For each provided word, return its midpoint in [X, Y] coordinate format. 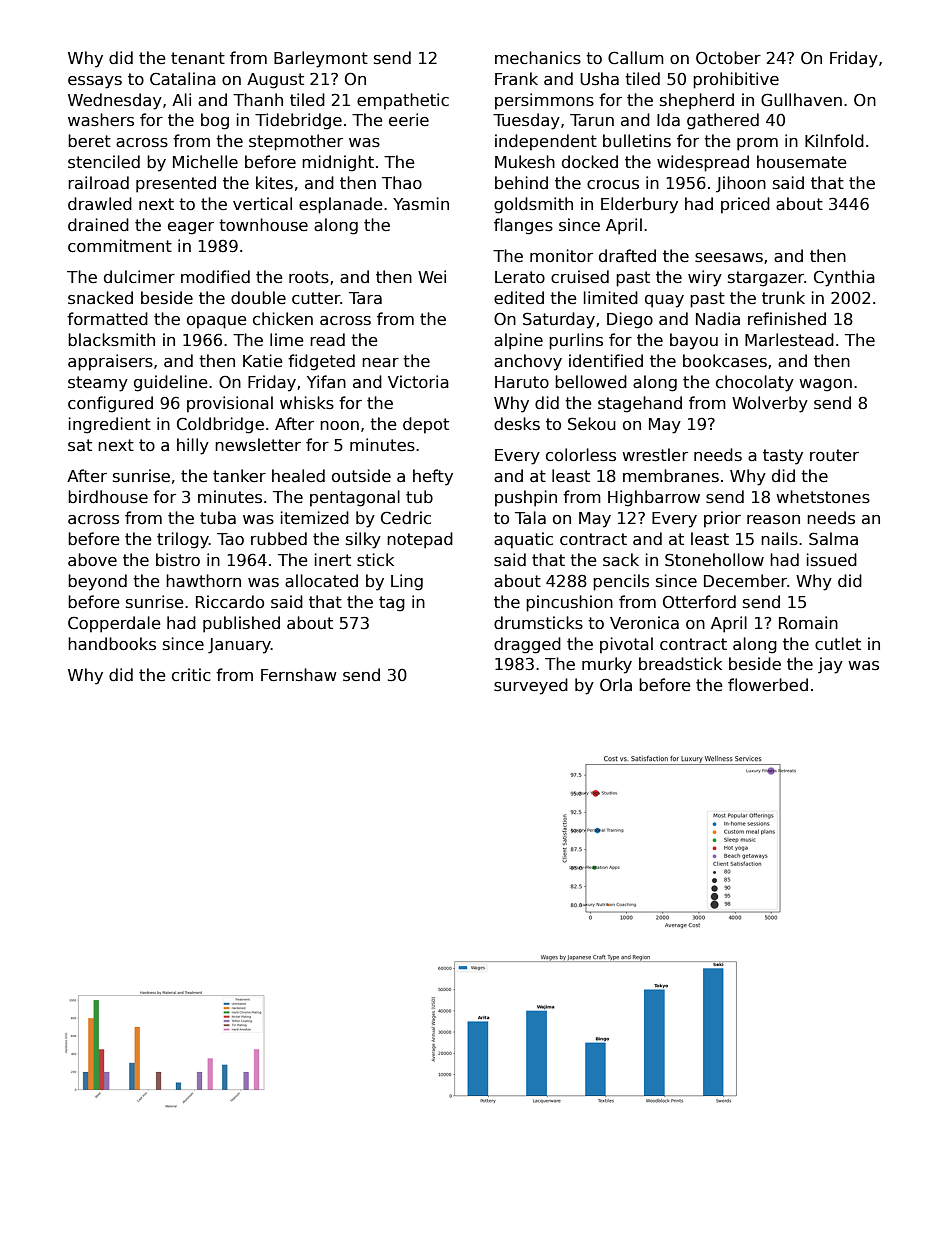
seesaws [729, 258]
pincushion [569, 603]
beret [89, 140]
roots [309, 277]
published [241, 624]
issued [832, 560]
